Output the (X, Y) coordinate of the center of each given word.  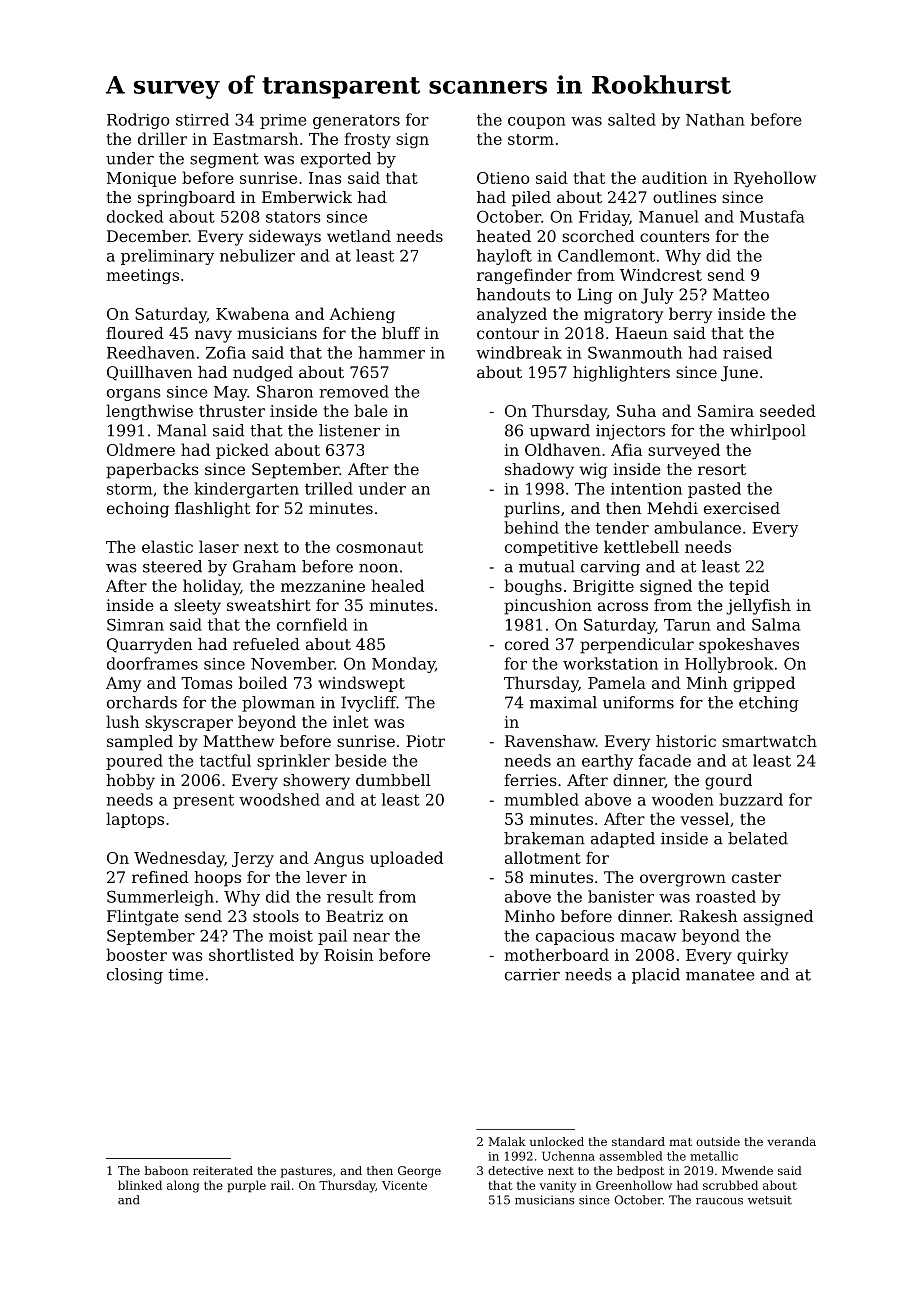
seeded (788, 410)
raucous (719, 1201)
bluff (401, 333)
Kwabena (252, 313)
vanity (558, 1187)
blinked (140, 1185)
